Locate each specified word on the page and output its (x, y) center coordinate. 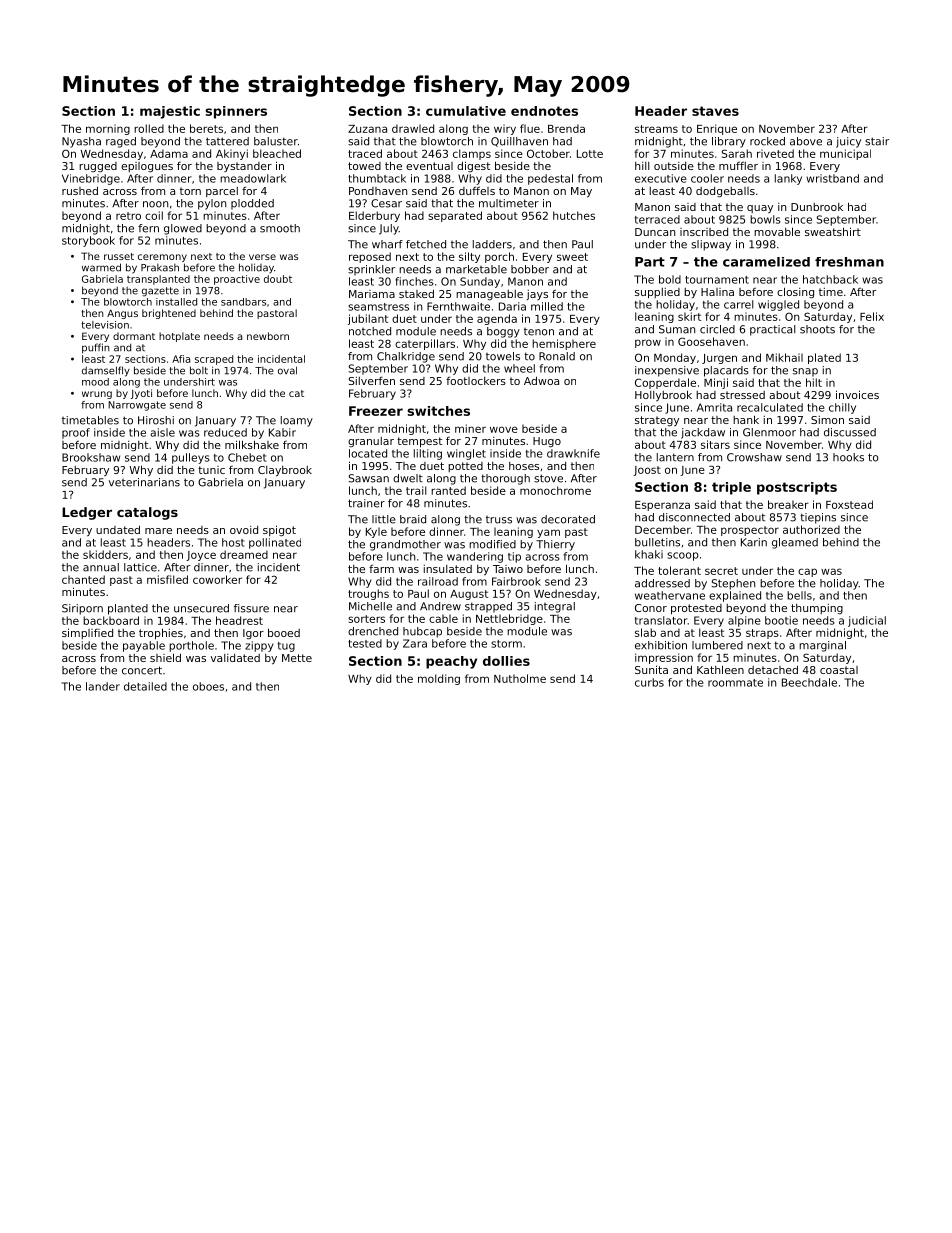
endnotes (544, 111)
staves (715, 111)
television (105, 325)
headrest (239, 620)
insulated (448, 569)
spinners (236, 112)
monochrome (555, 490)
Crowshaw (754, 457)
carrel (739, 304)
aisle (162, 432)
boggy (503, 332)
